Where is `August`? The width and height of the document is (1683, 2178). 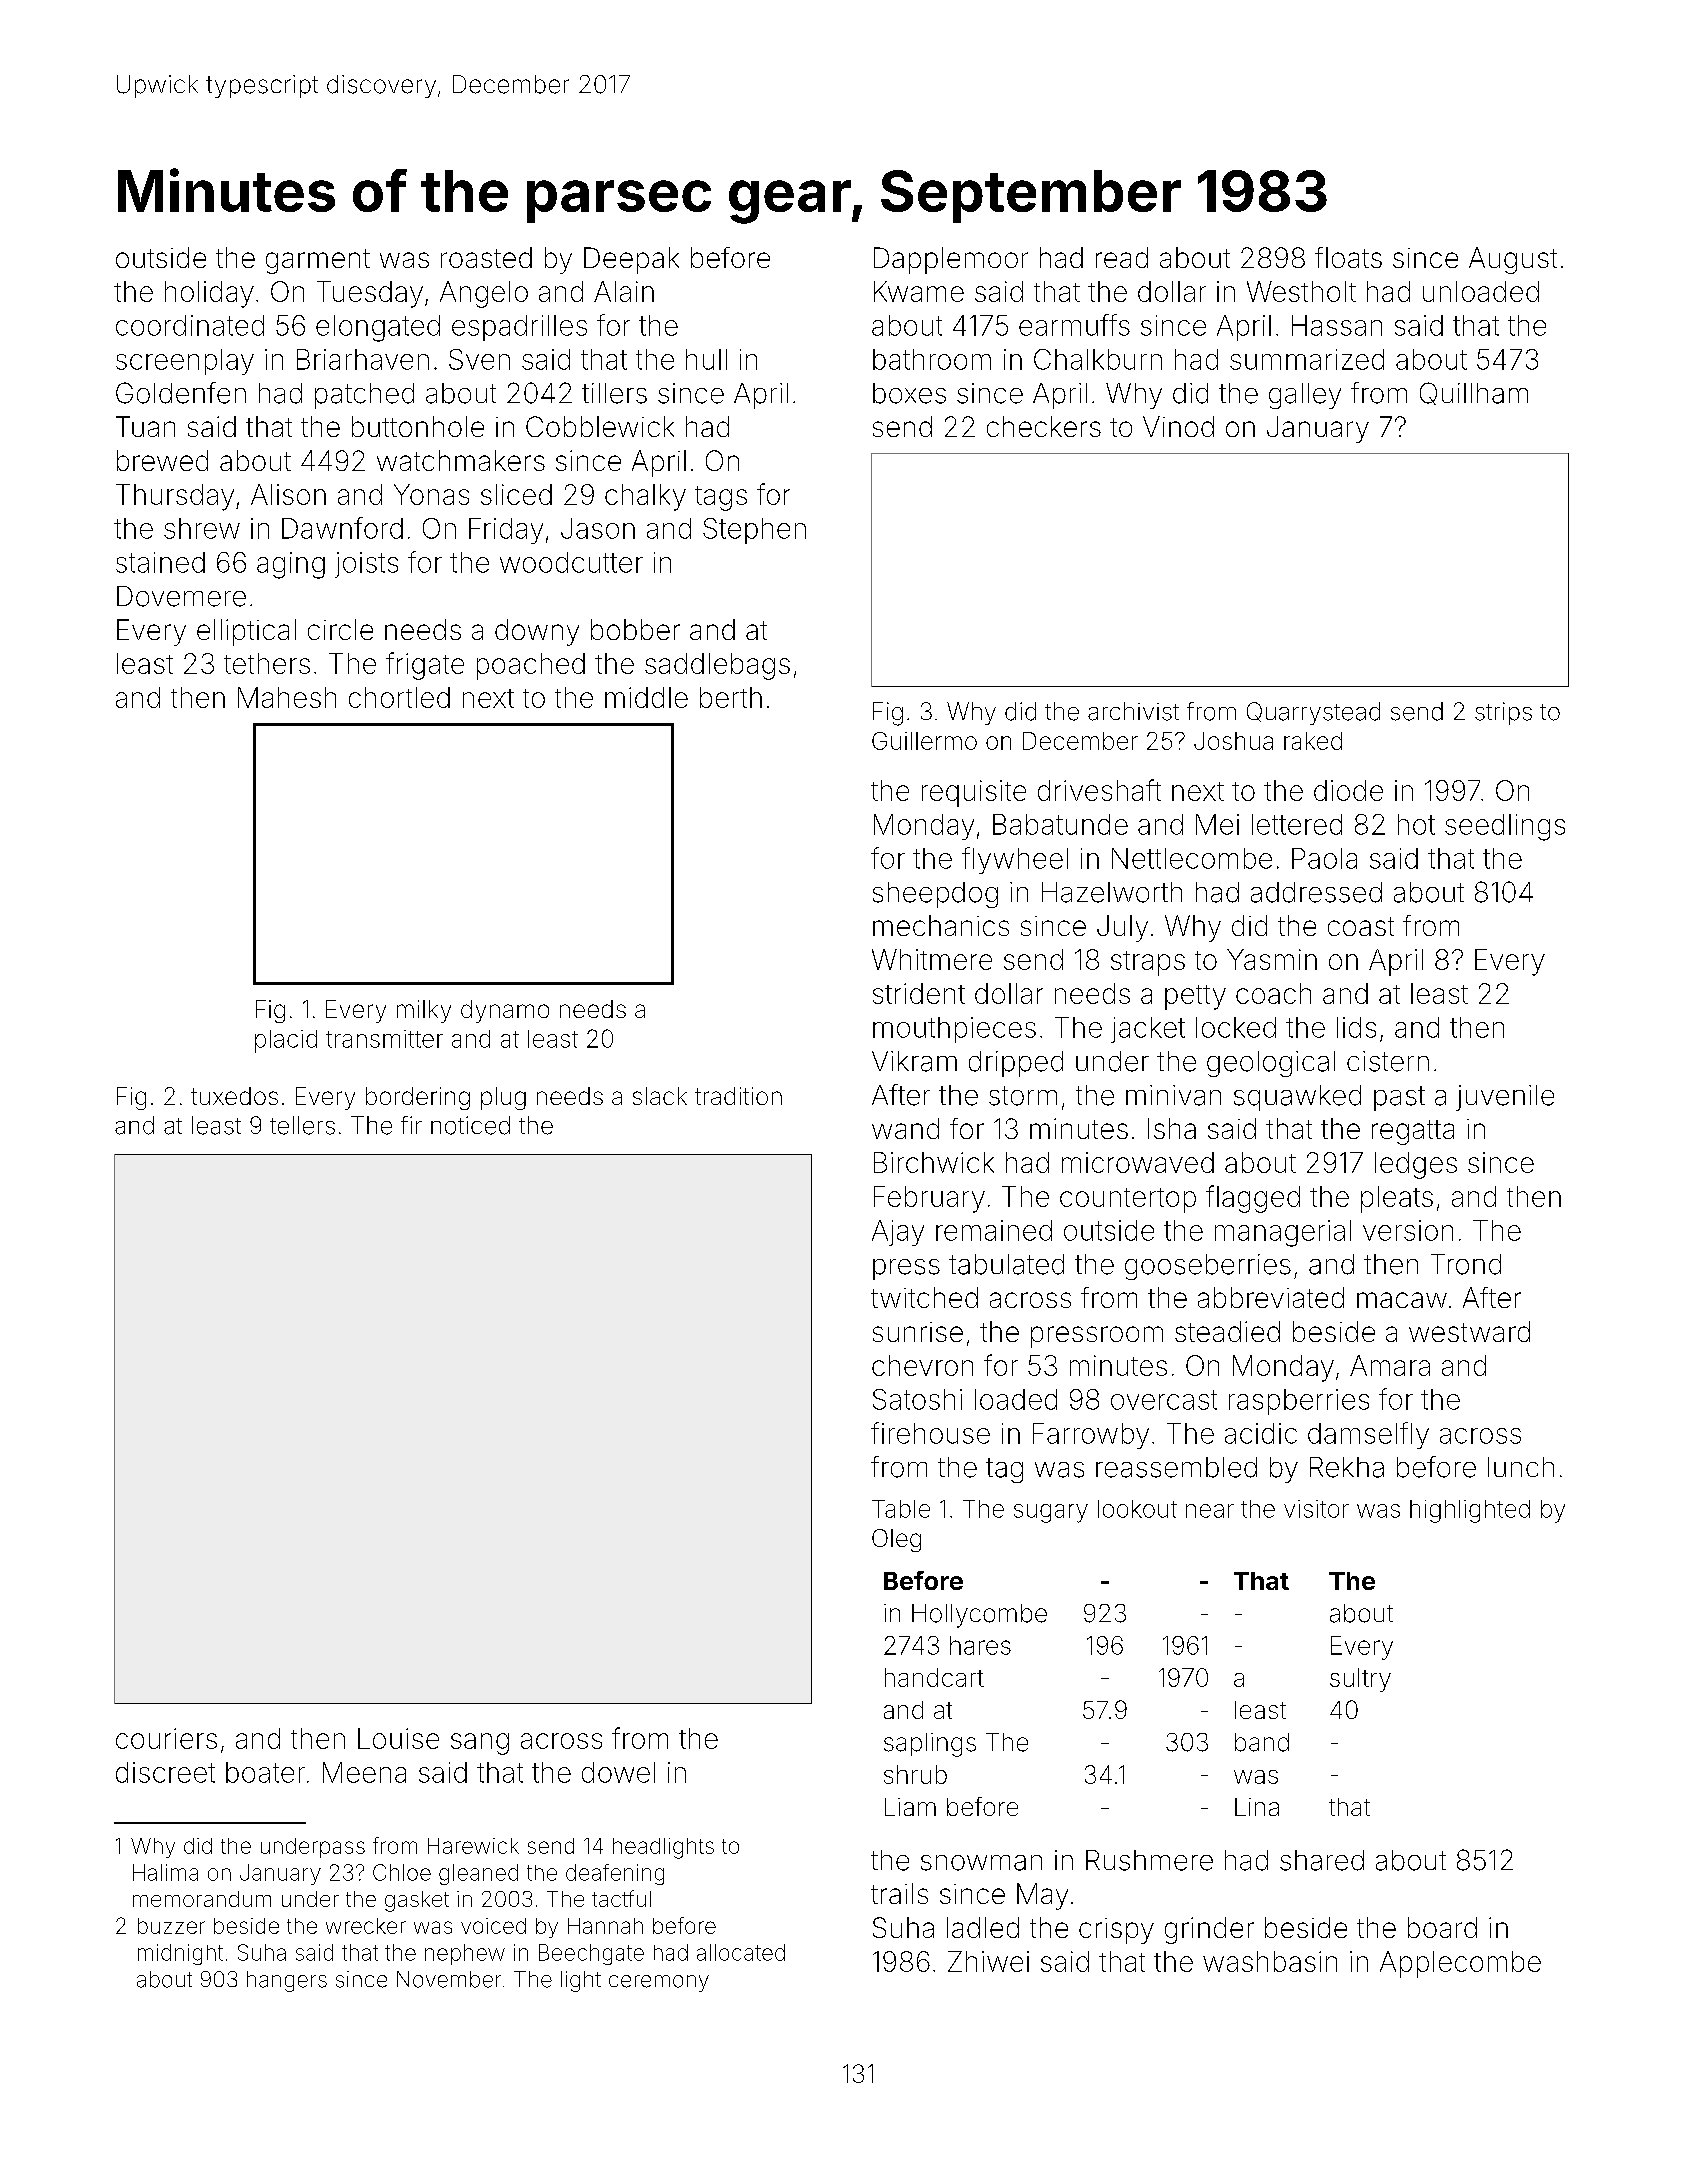
August is located at coordinates (1513, 260).
